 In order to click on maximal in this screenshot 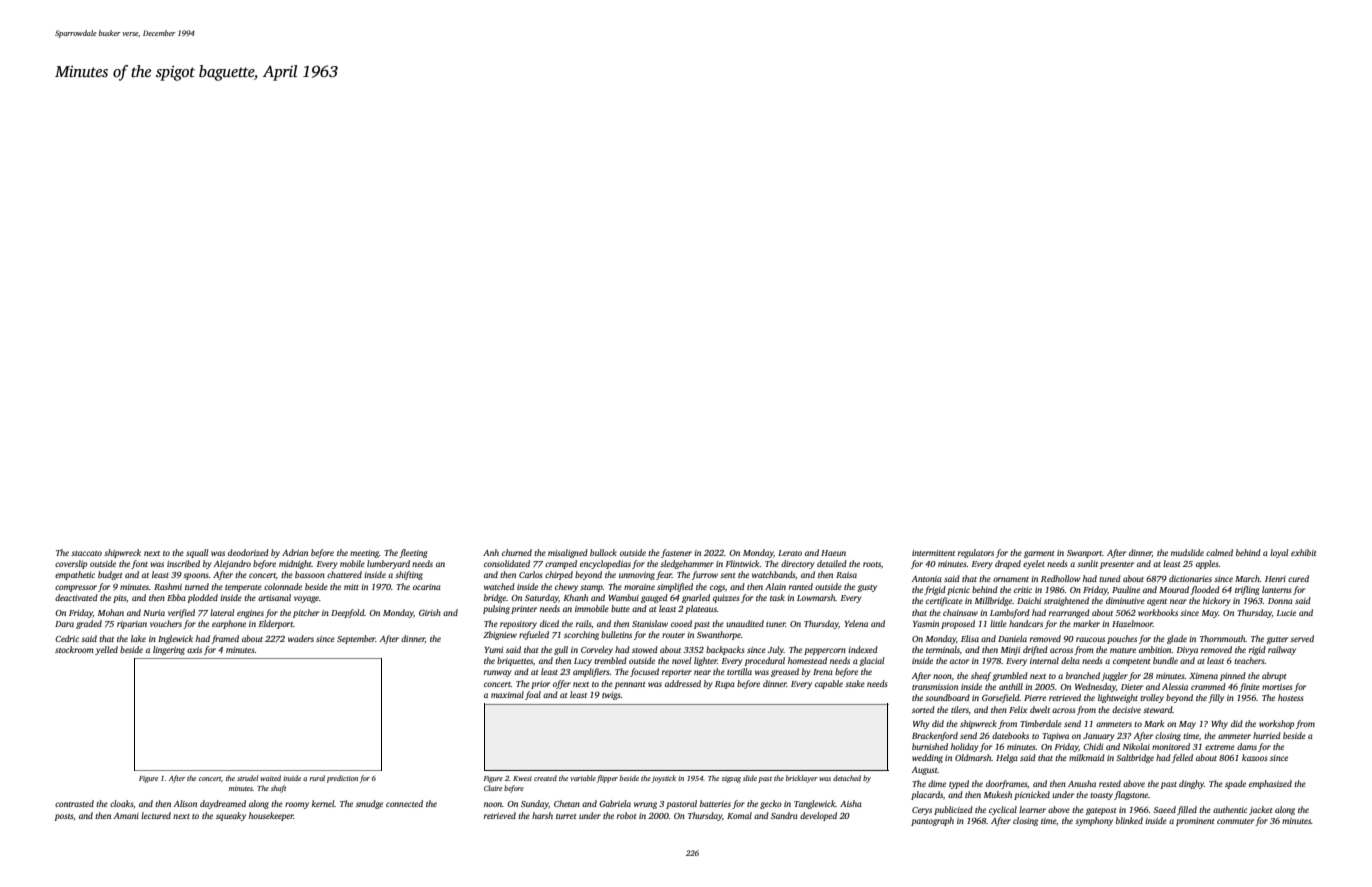, I will do `click(507, 694)`.
